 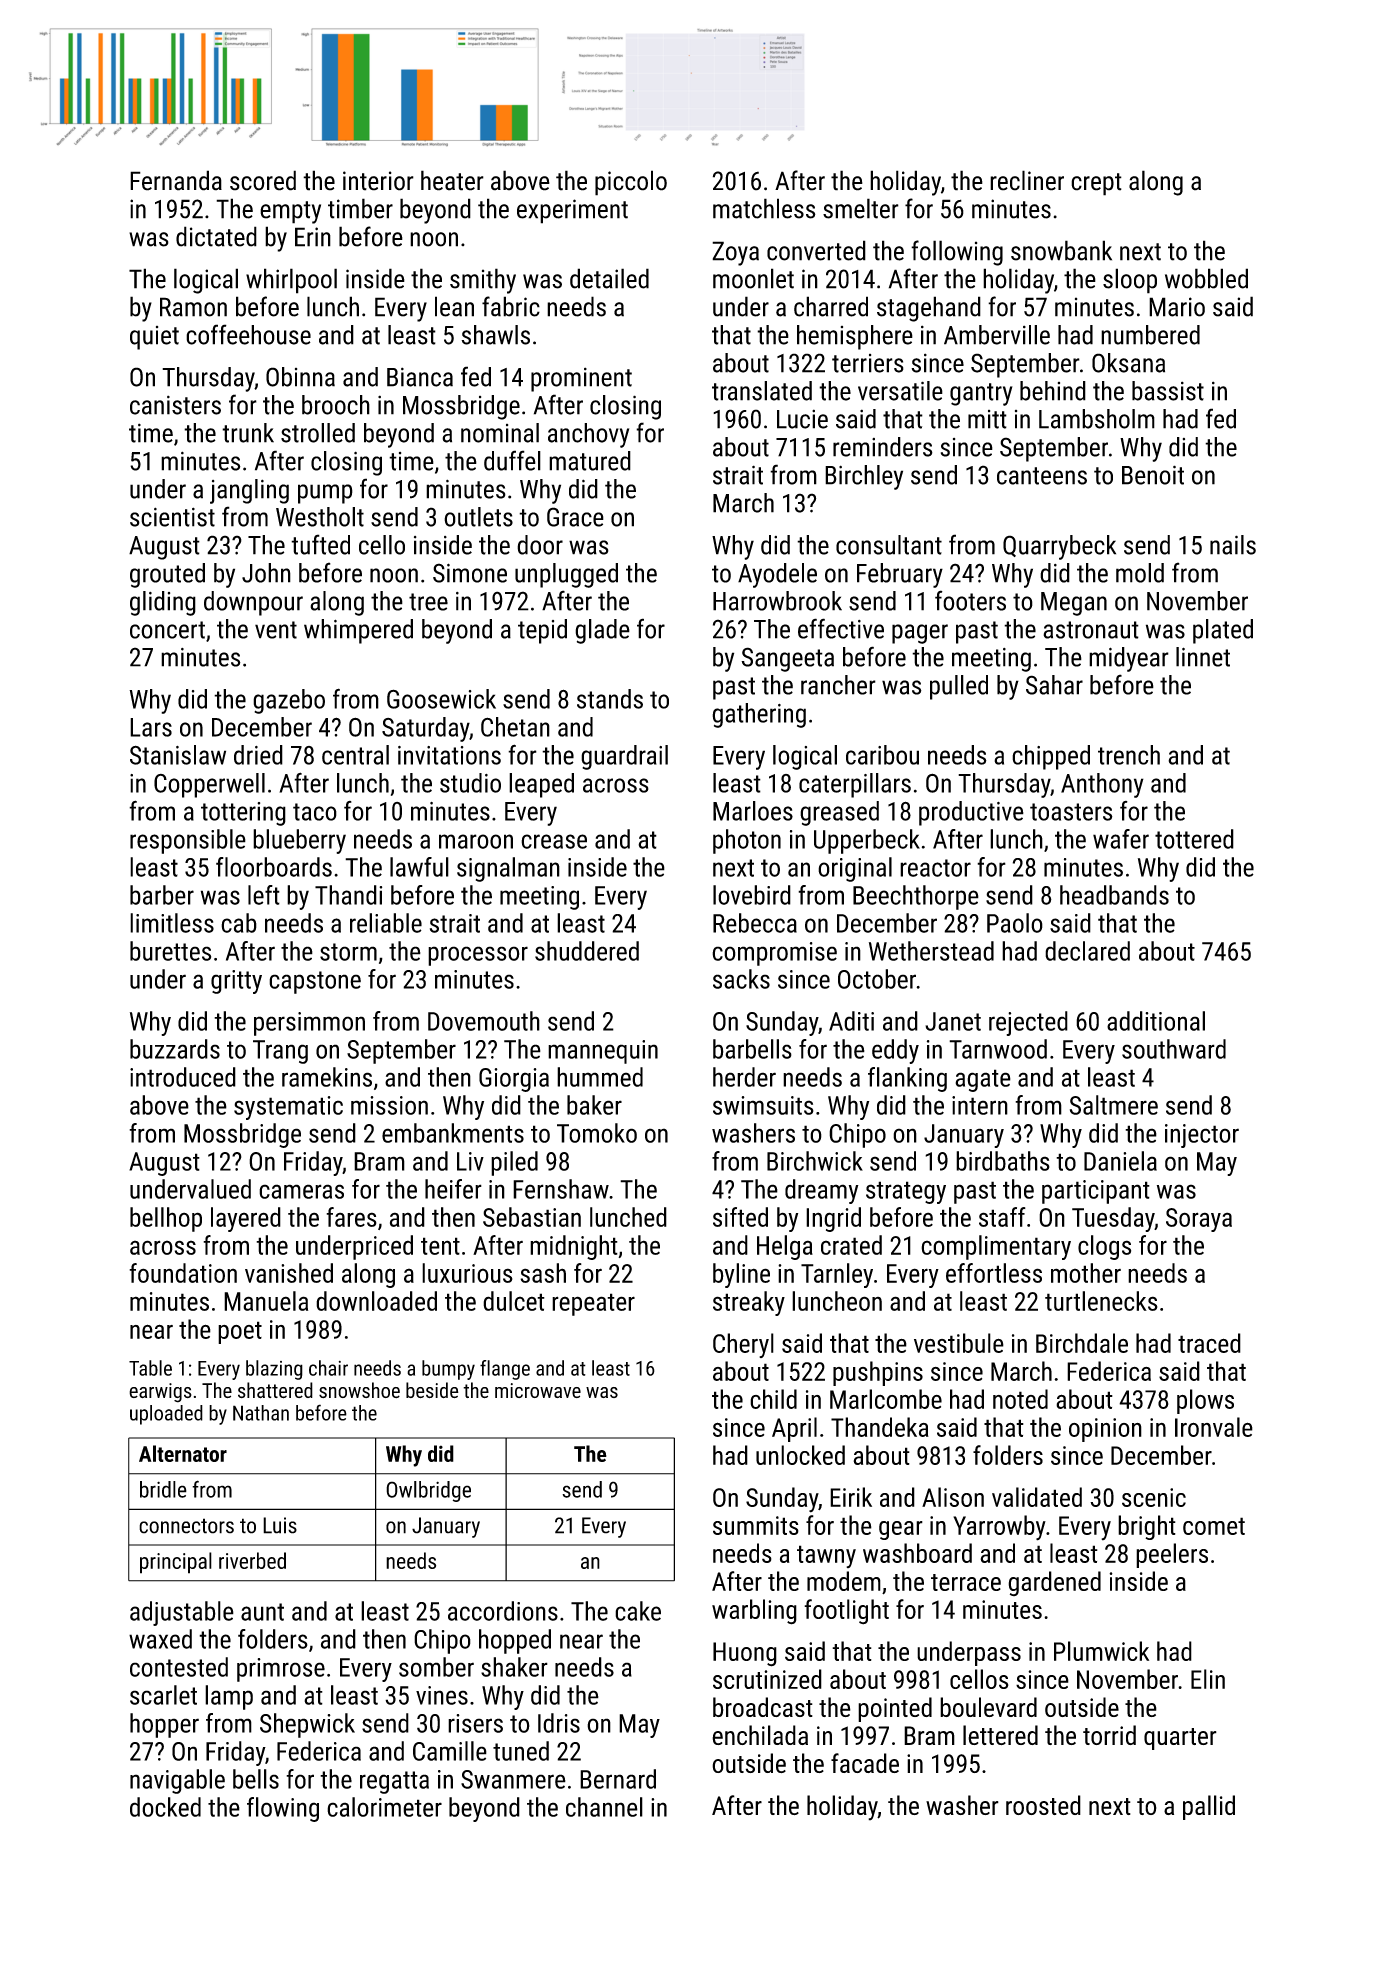 I want to click on experiment, so click(x=572, y=211).
